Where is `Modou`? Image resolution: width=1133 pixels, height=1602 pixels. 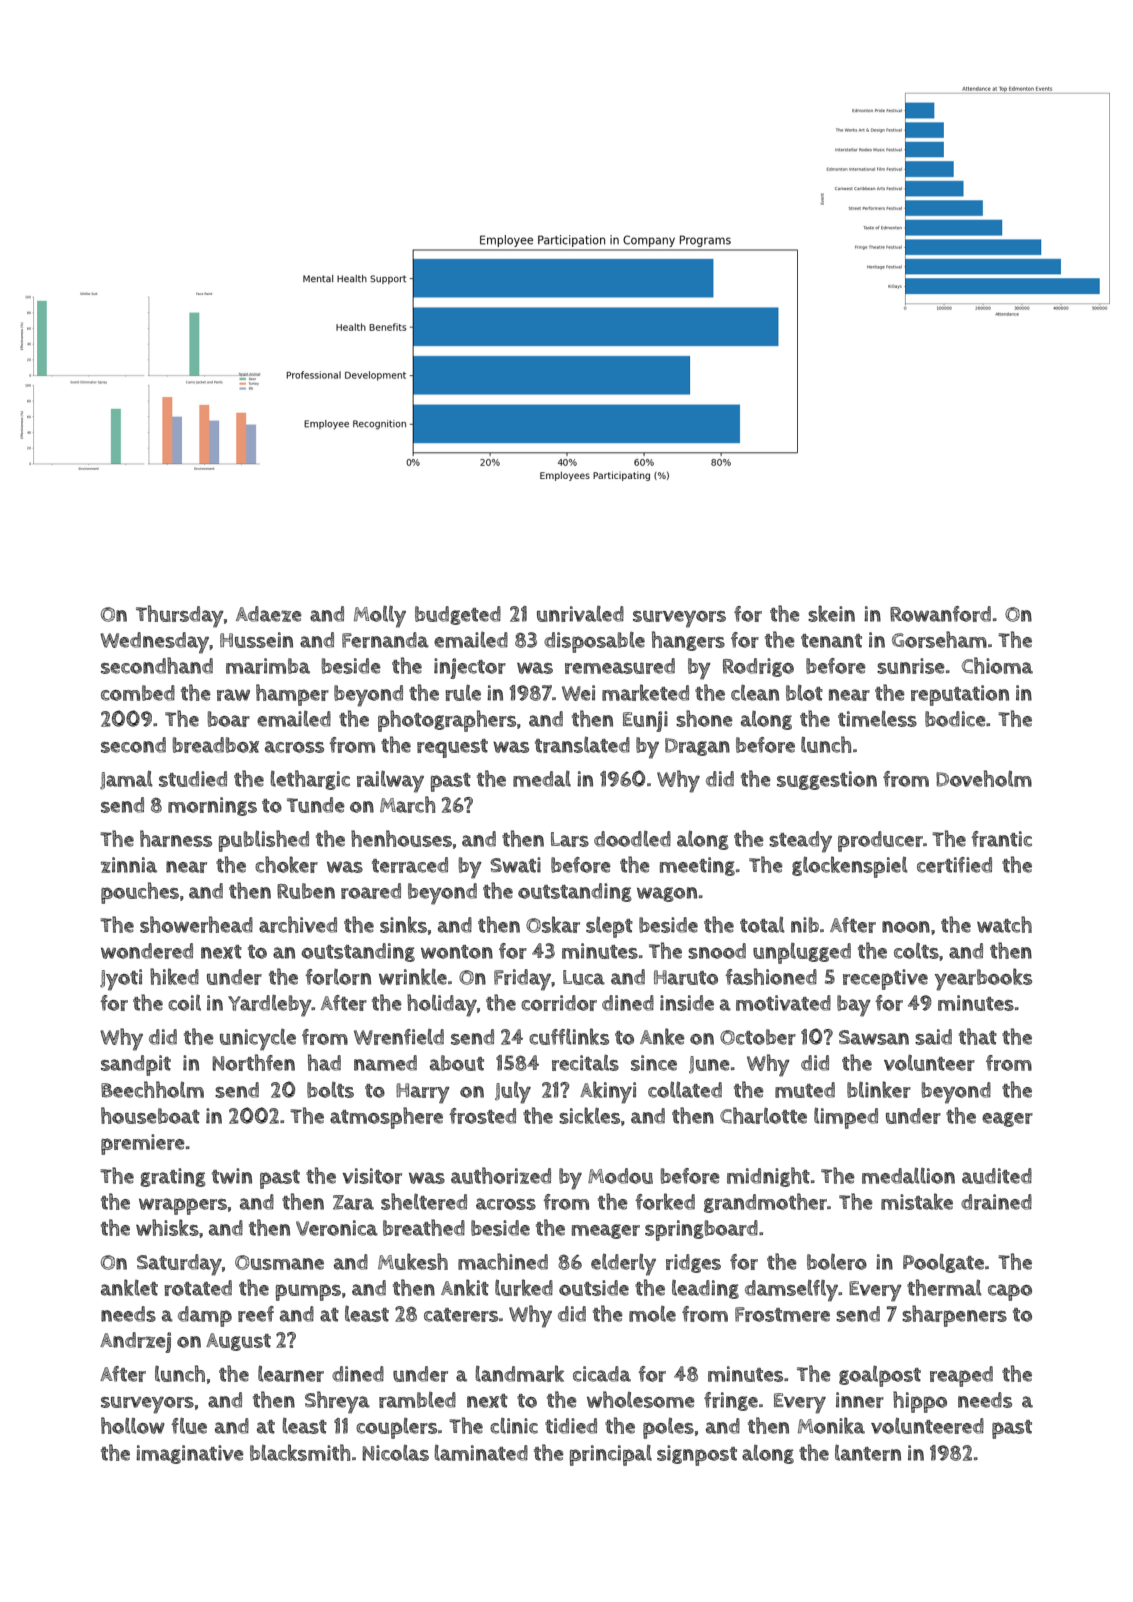 Modou is located at coordinates (620, 1176).
